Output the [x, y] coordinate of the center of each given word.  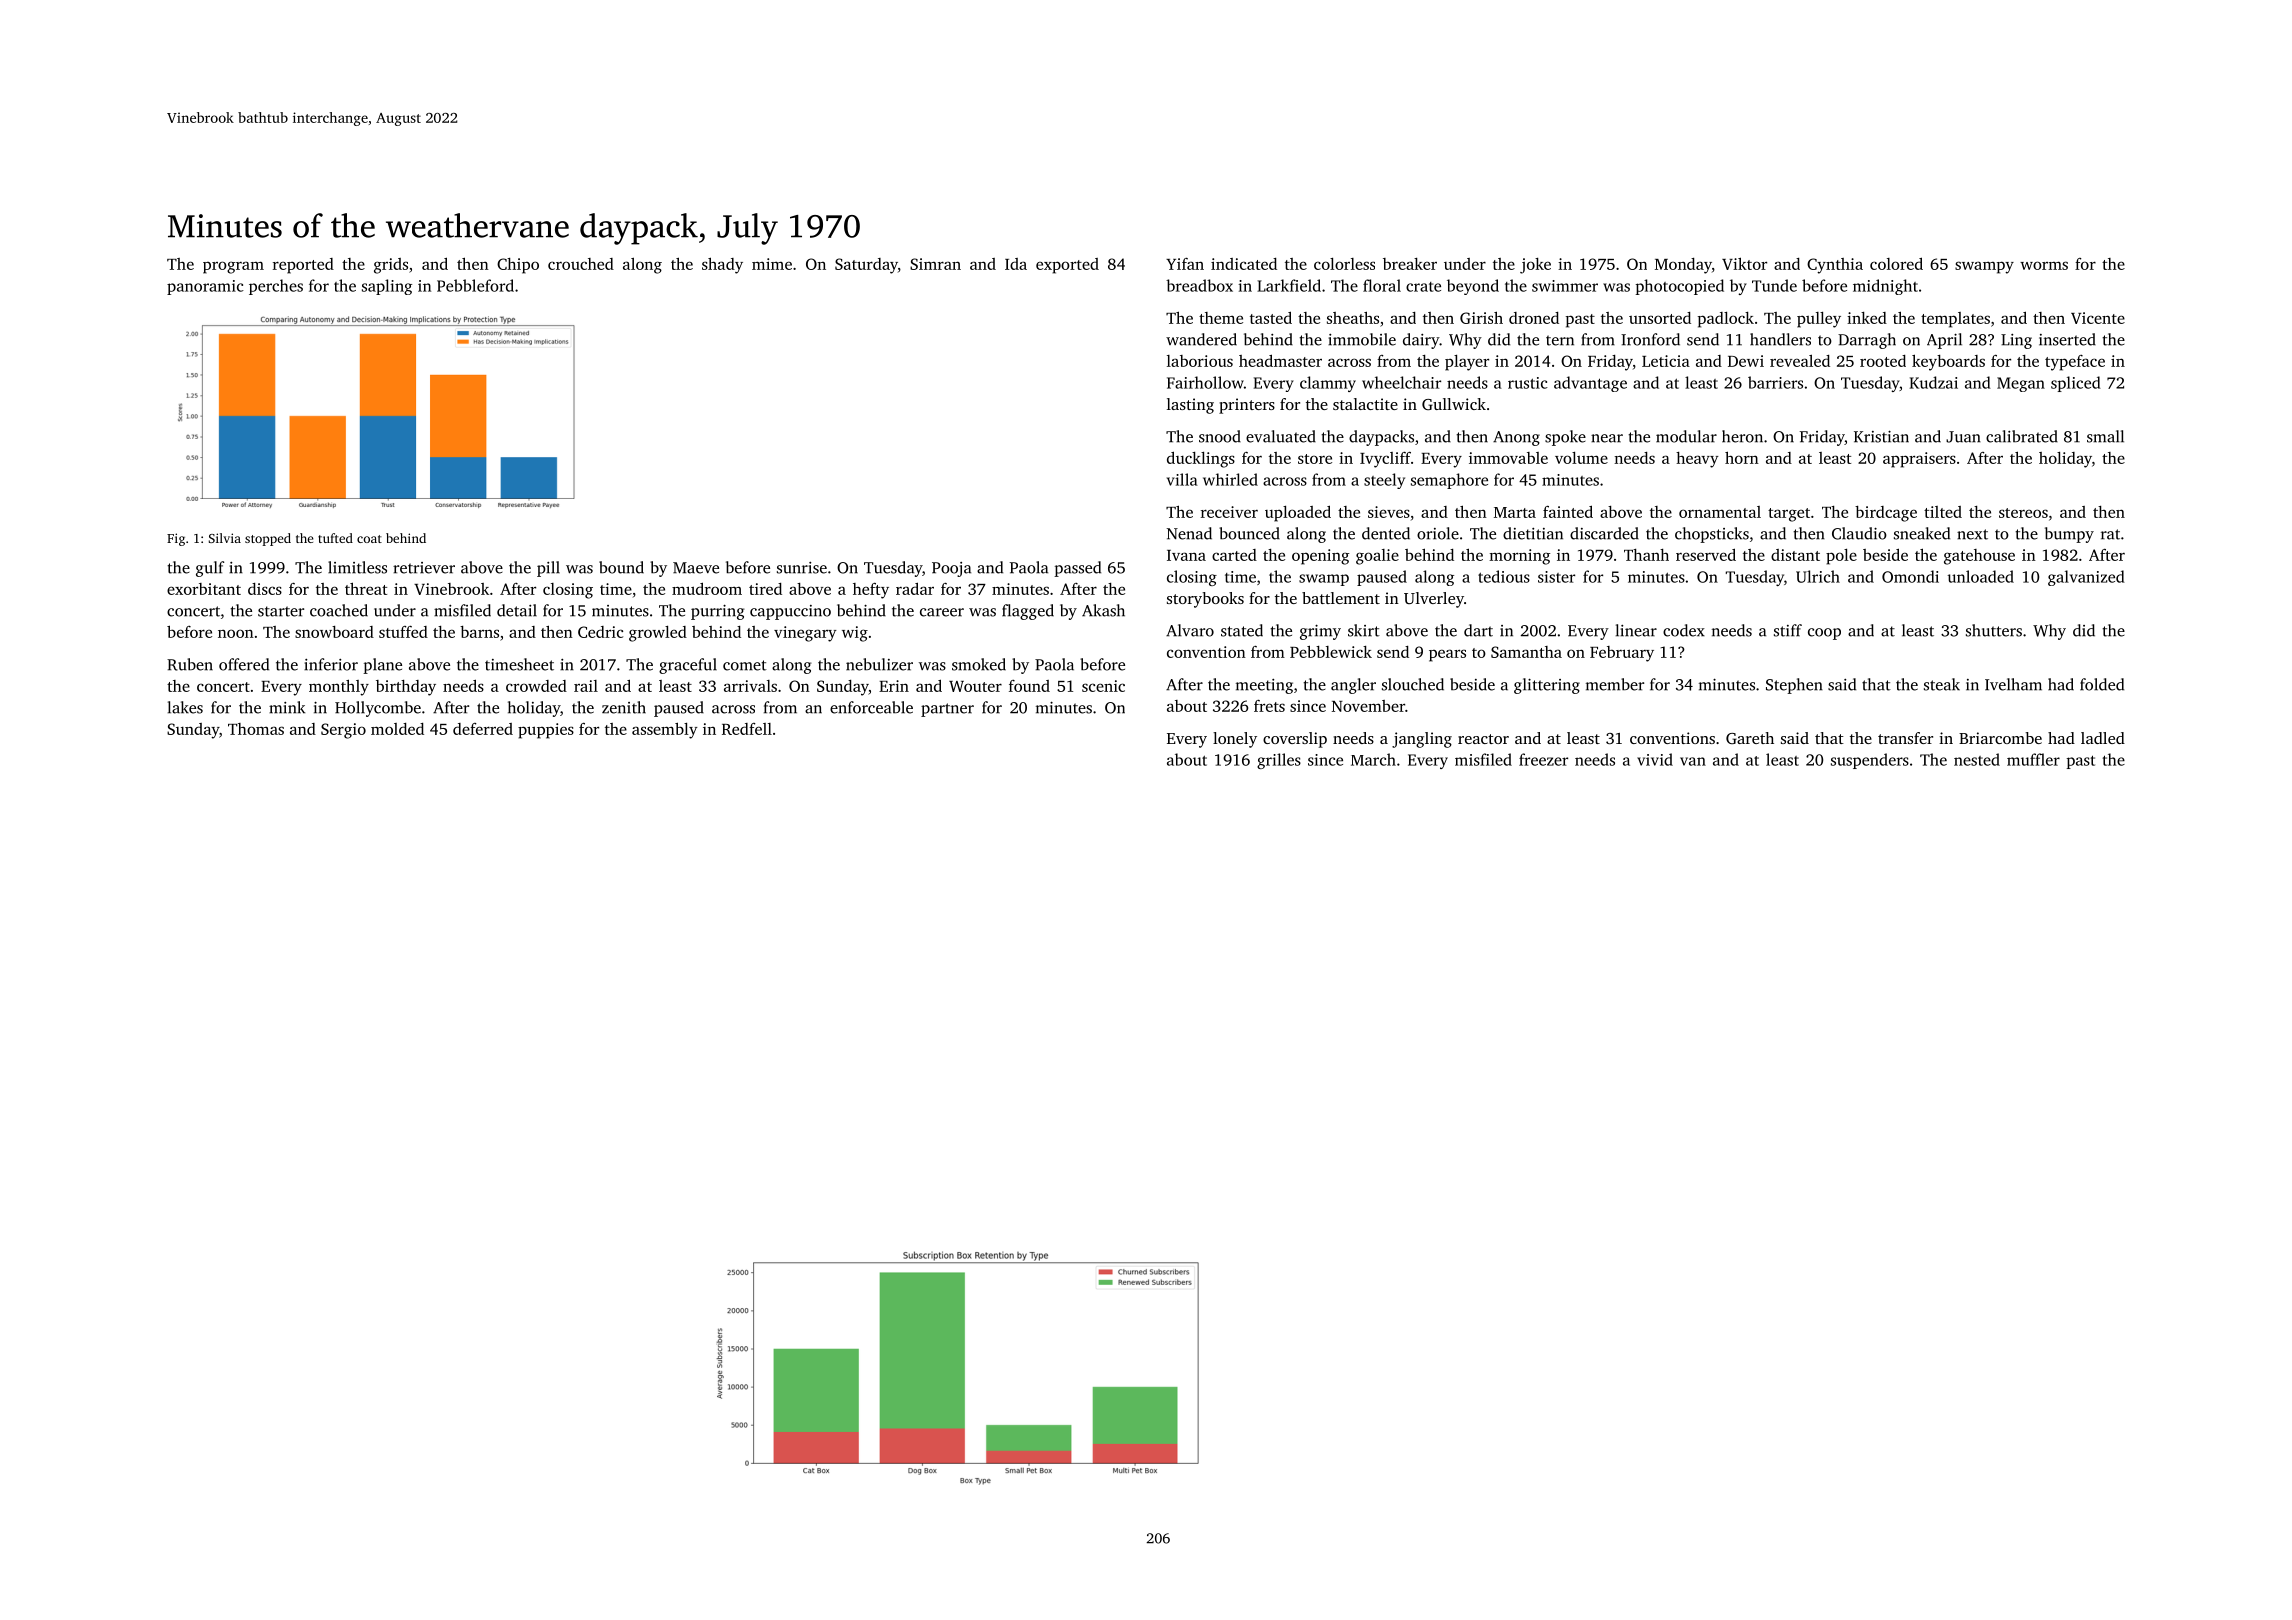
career [942, 612]
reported [303, 266]
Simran [935, 264]
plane [382, 666]
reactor [1483, 739]
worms [2044, 265]
